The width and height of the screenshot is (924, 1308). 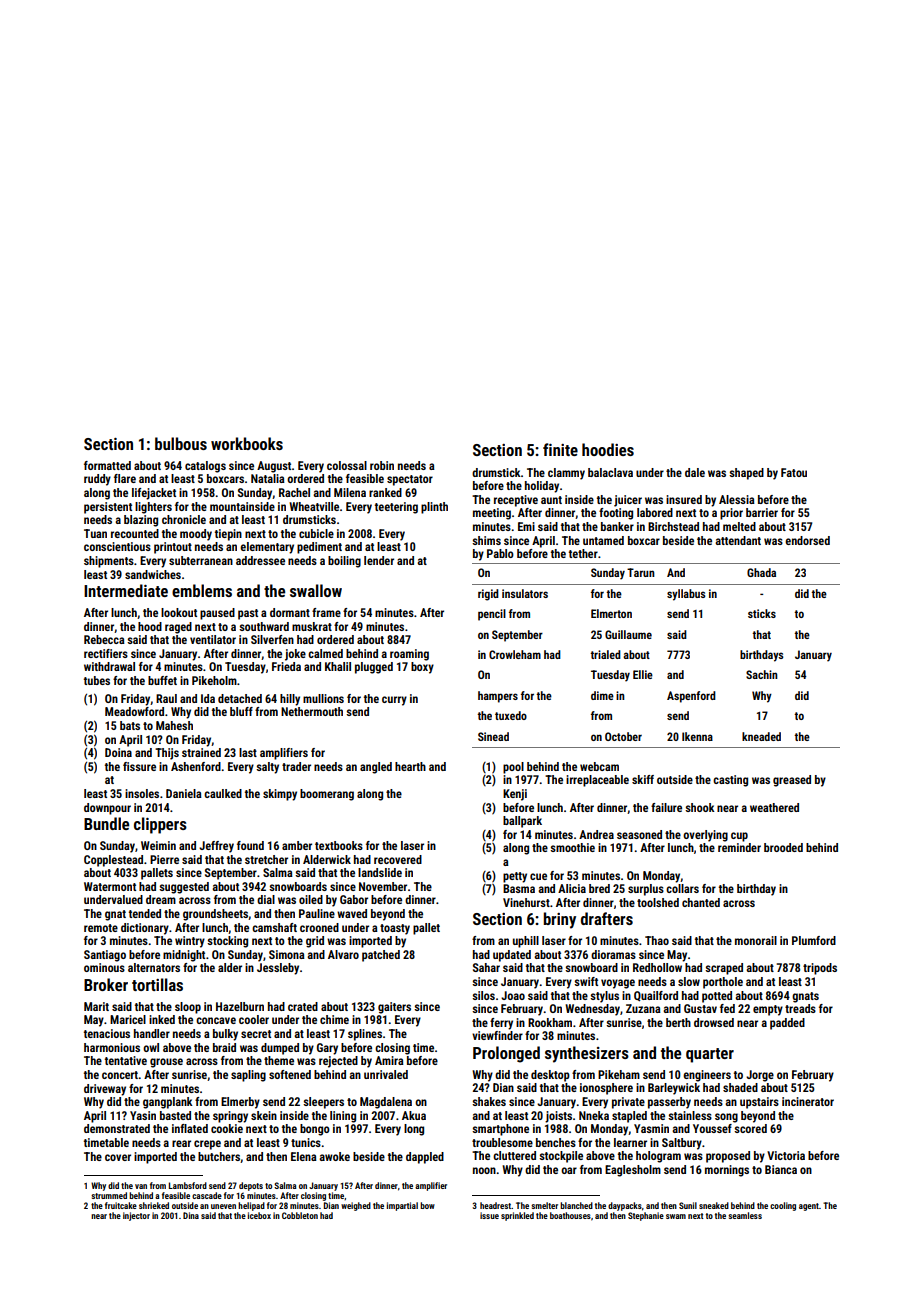 What do you see at coordinates (515, 795) in the screenshot?
I see `Kenji` at bounding box center [515, 795].
